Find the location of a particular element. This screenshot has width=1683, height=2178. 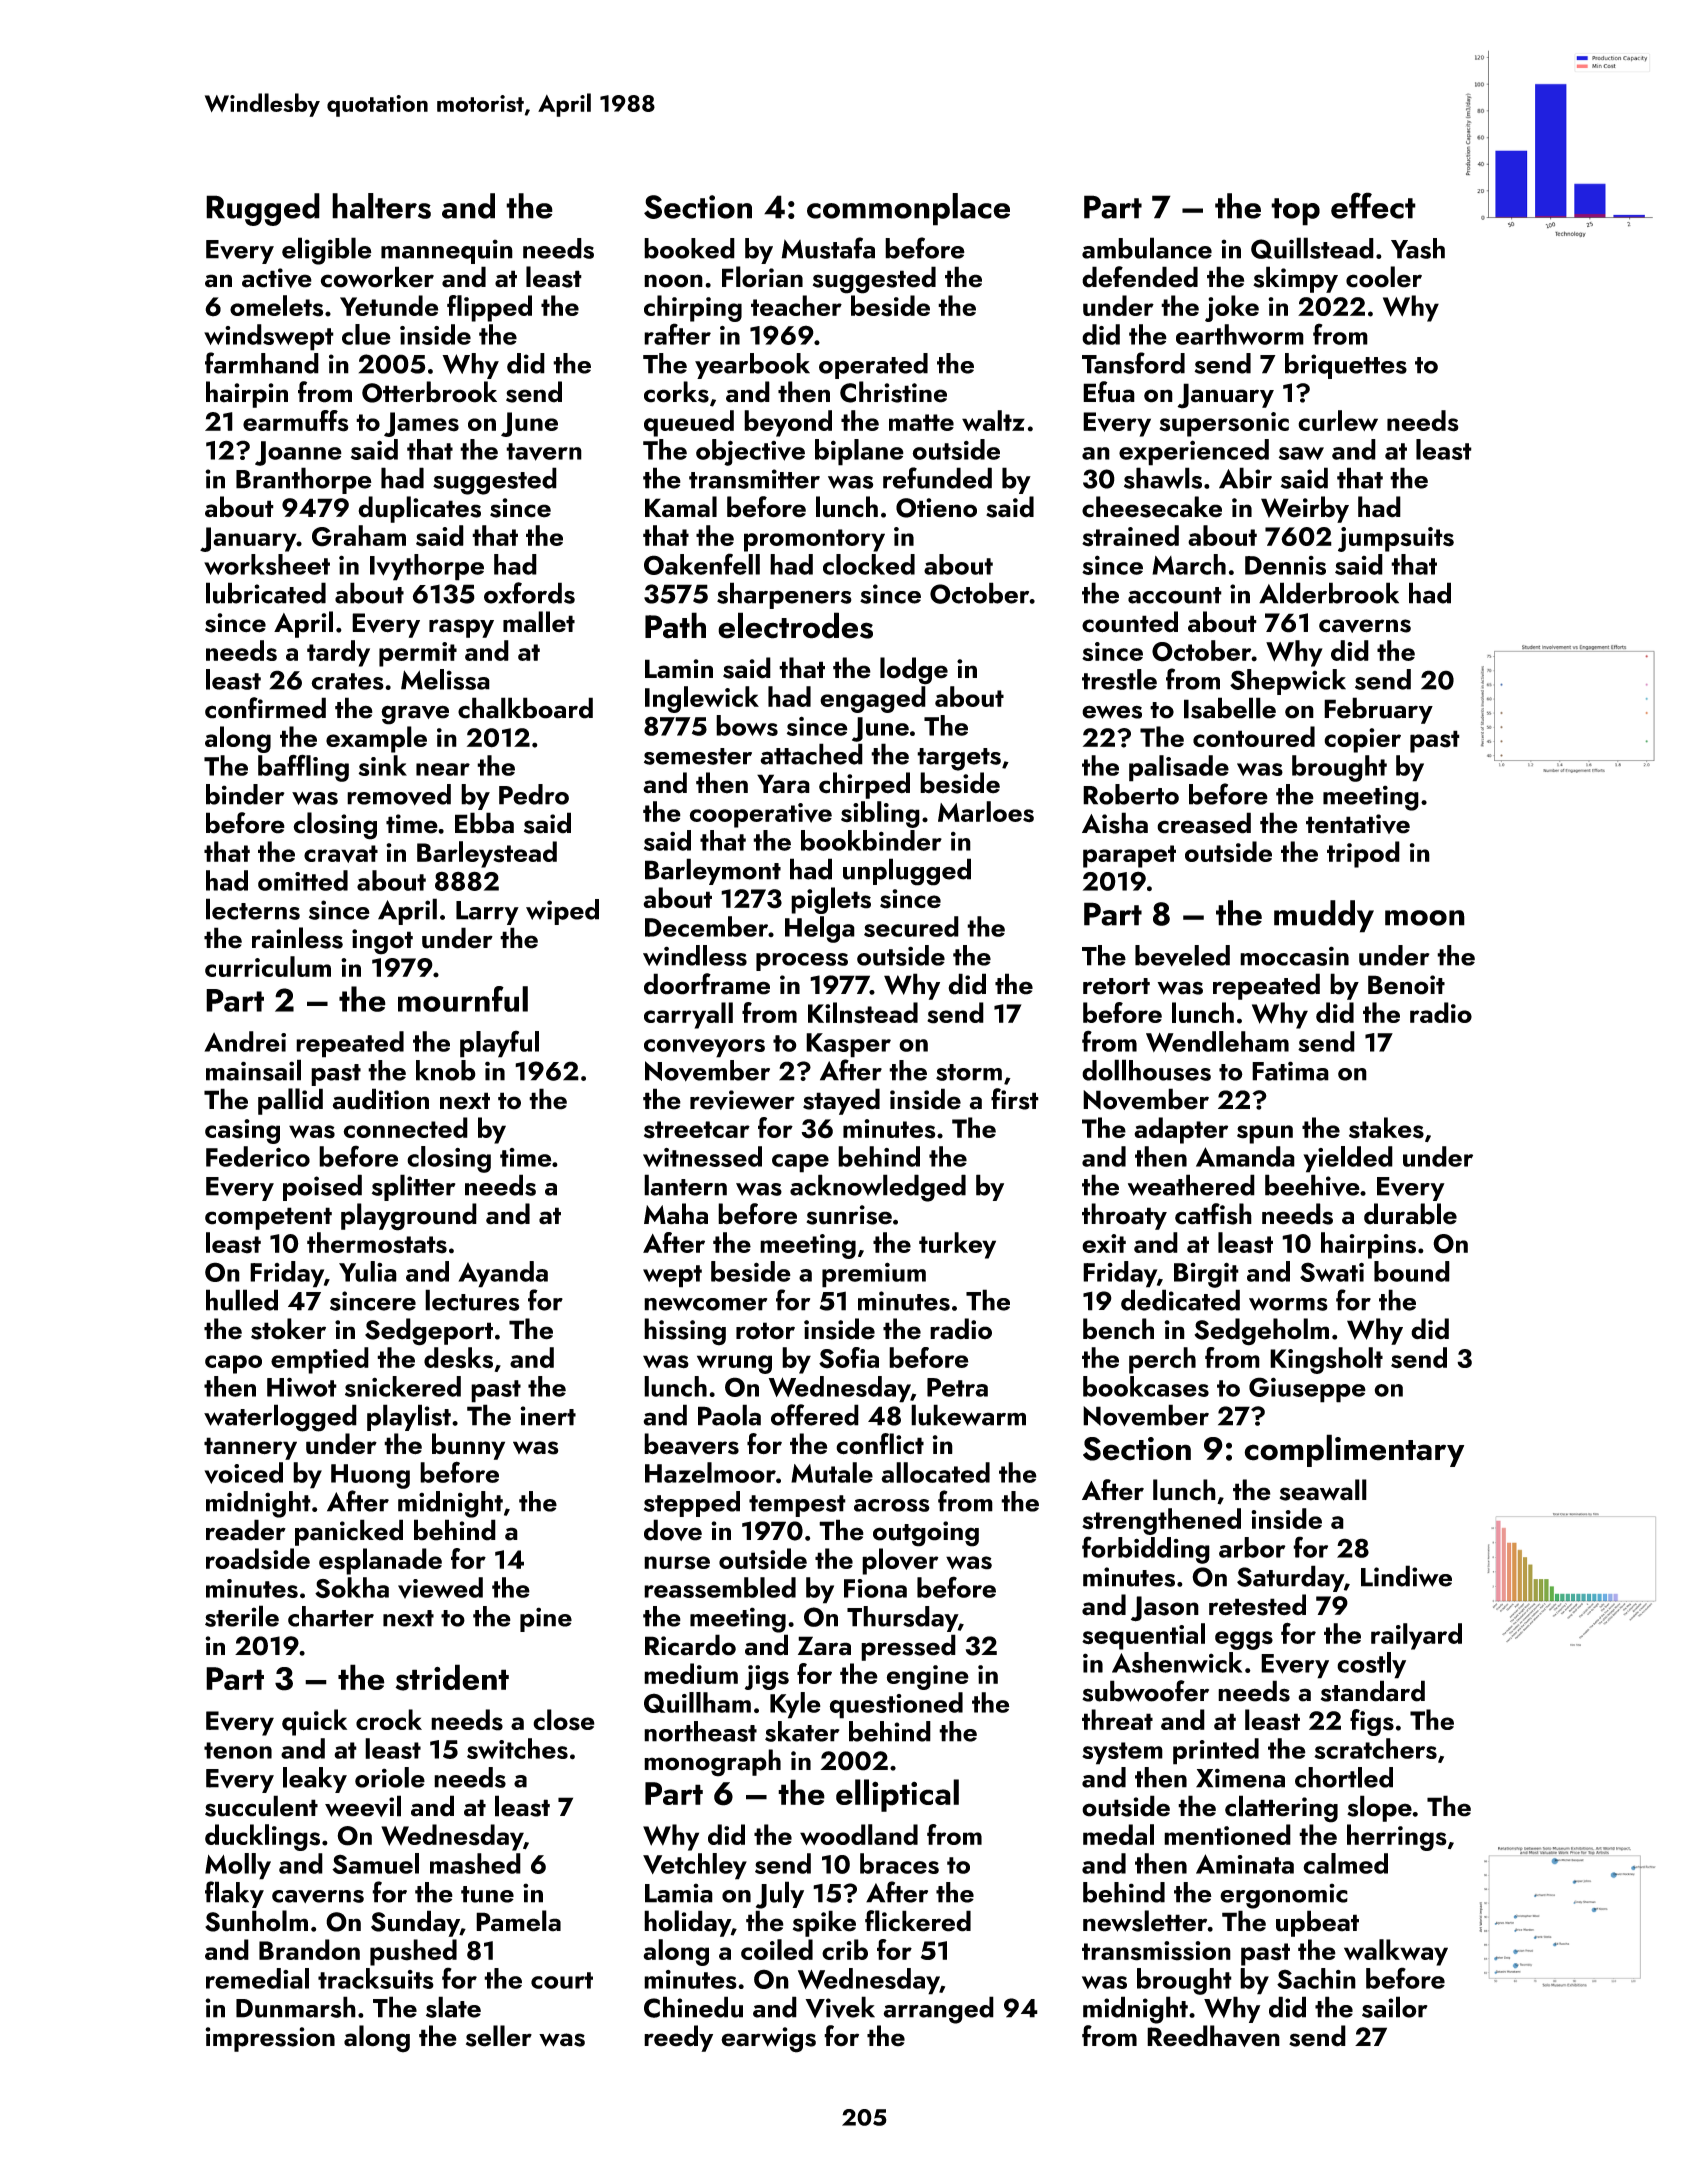

crock is located at coordinates (389, 1719).
